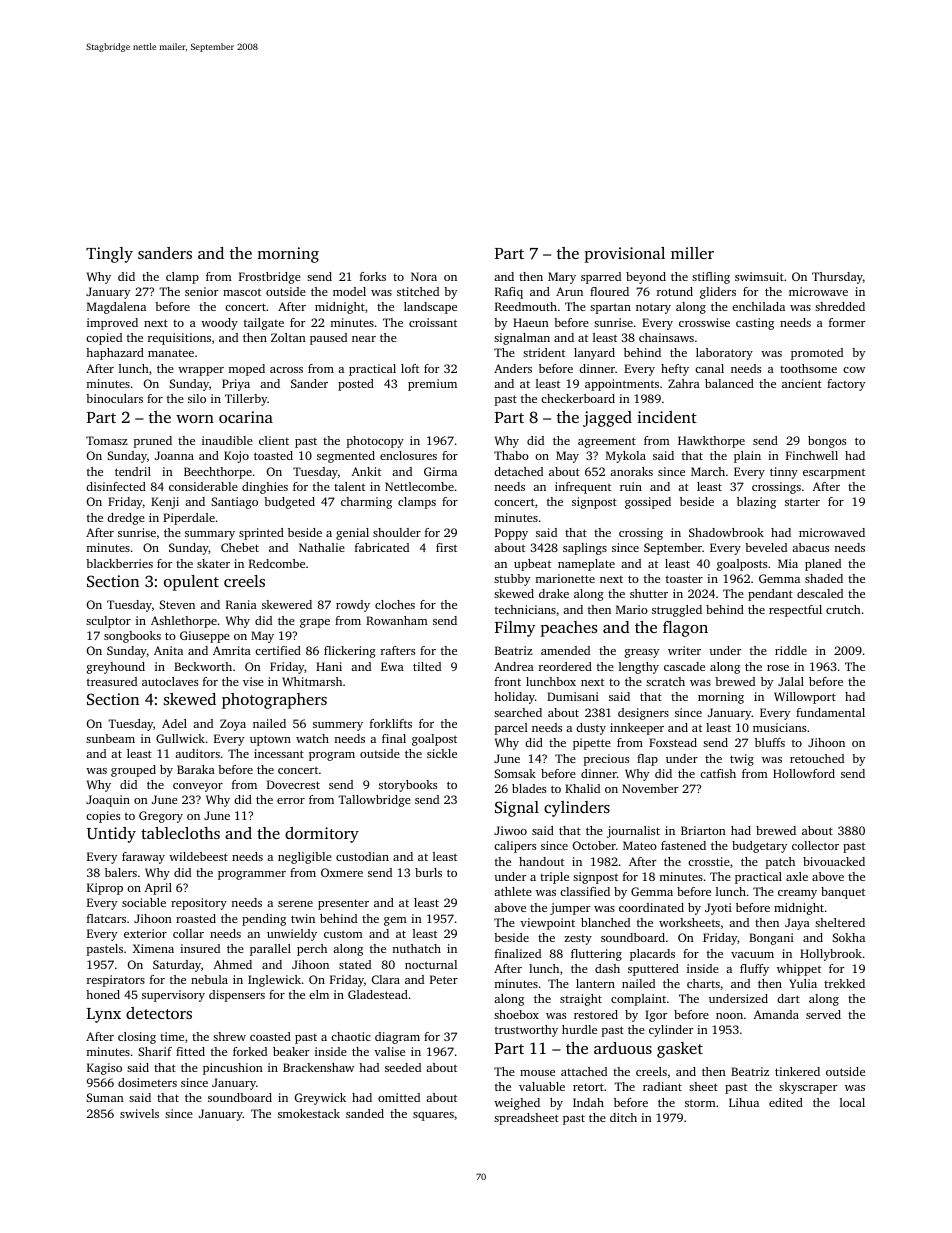  What do you see at coordinates (355, 964) in the document?
I see `stated` at bounding box center [355, 964].
